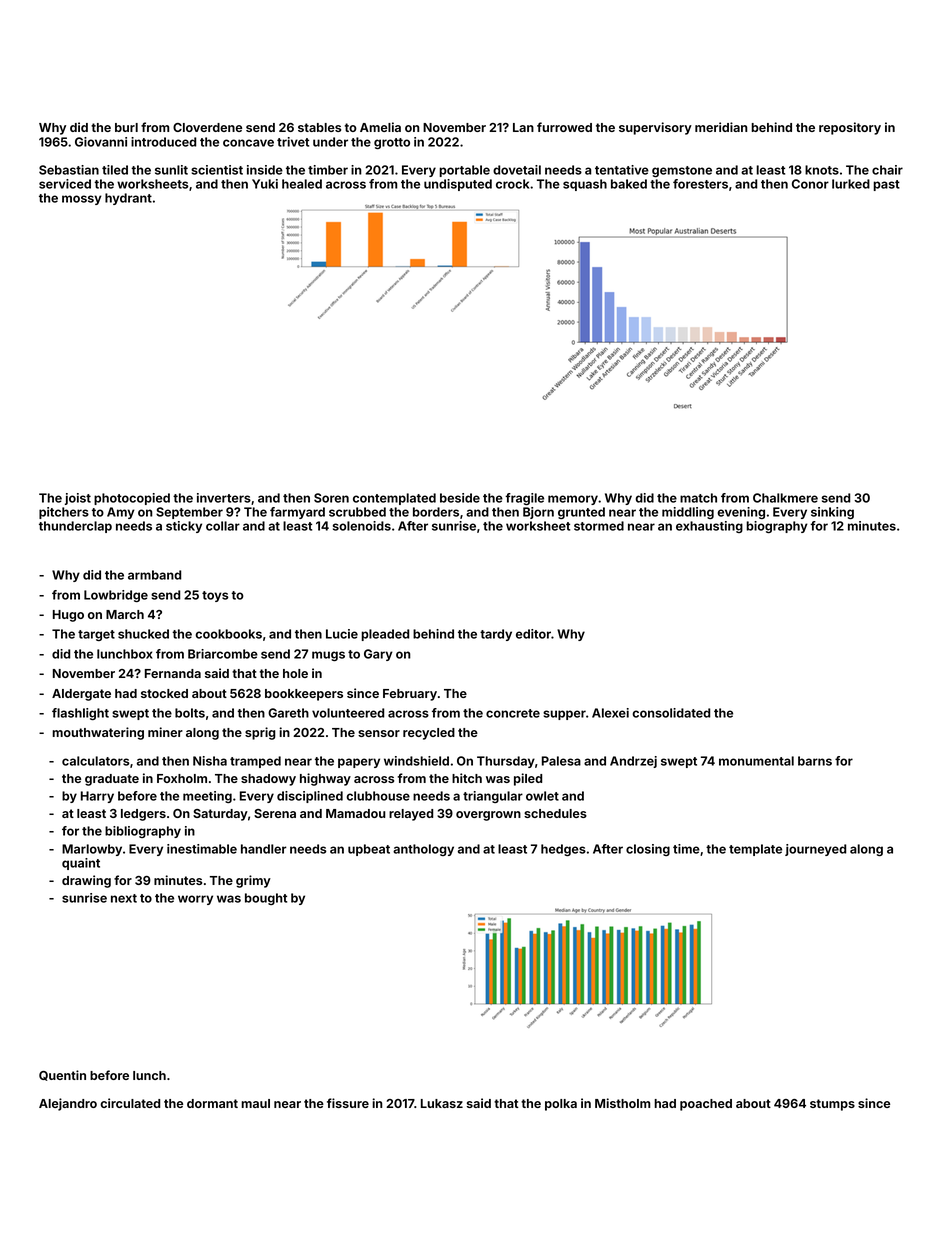  I want to click on knots, so click(822, 170).
